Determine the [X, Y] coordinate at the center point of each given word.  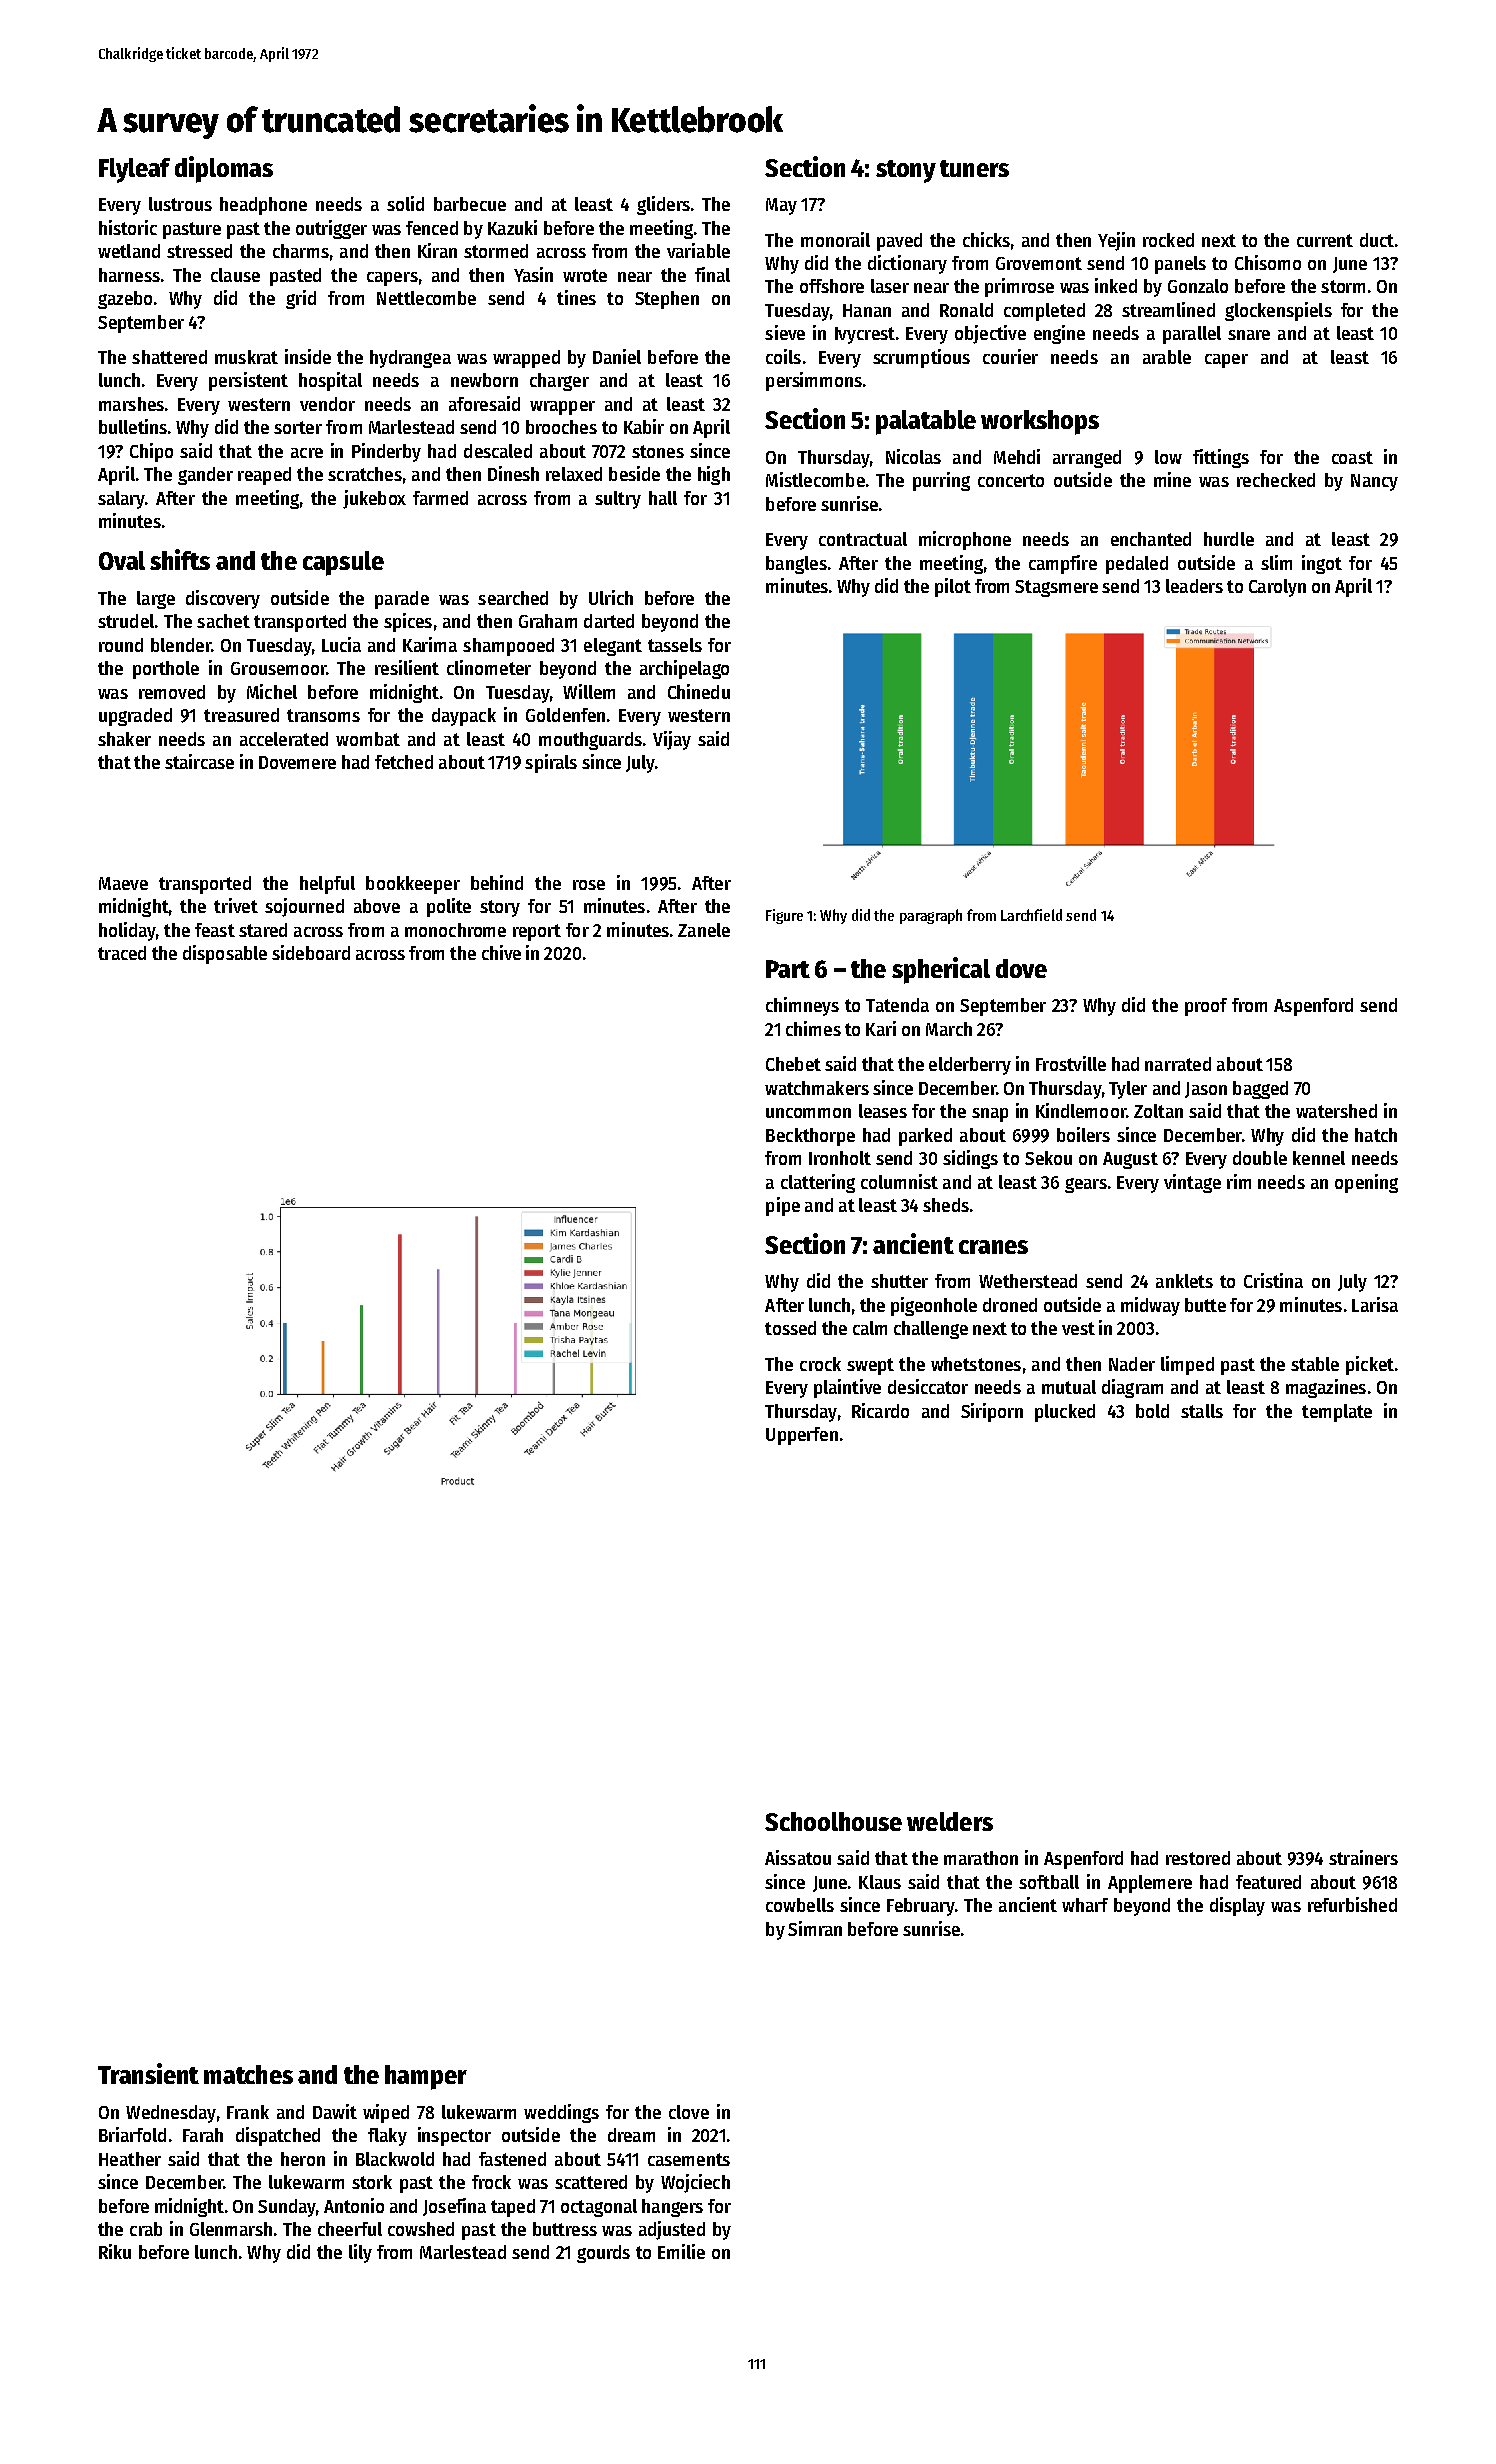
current [1325, 240]
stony [906, 171]
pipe [783, 1206]
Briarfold [132, 2134]
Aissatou [798, 1857]
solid [405, 203]
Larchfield [1031, 915]
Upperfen [802, 1436]
